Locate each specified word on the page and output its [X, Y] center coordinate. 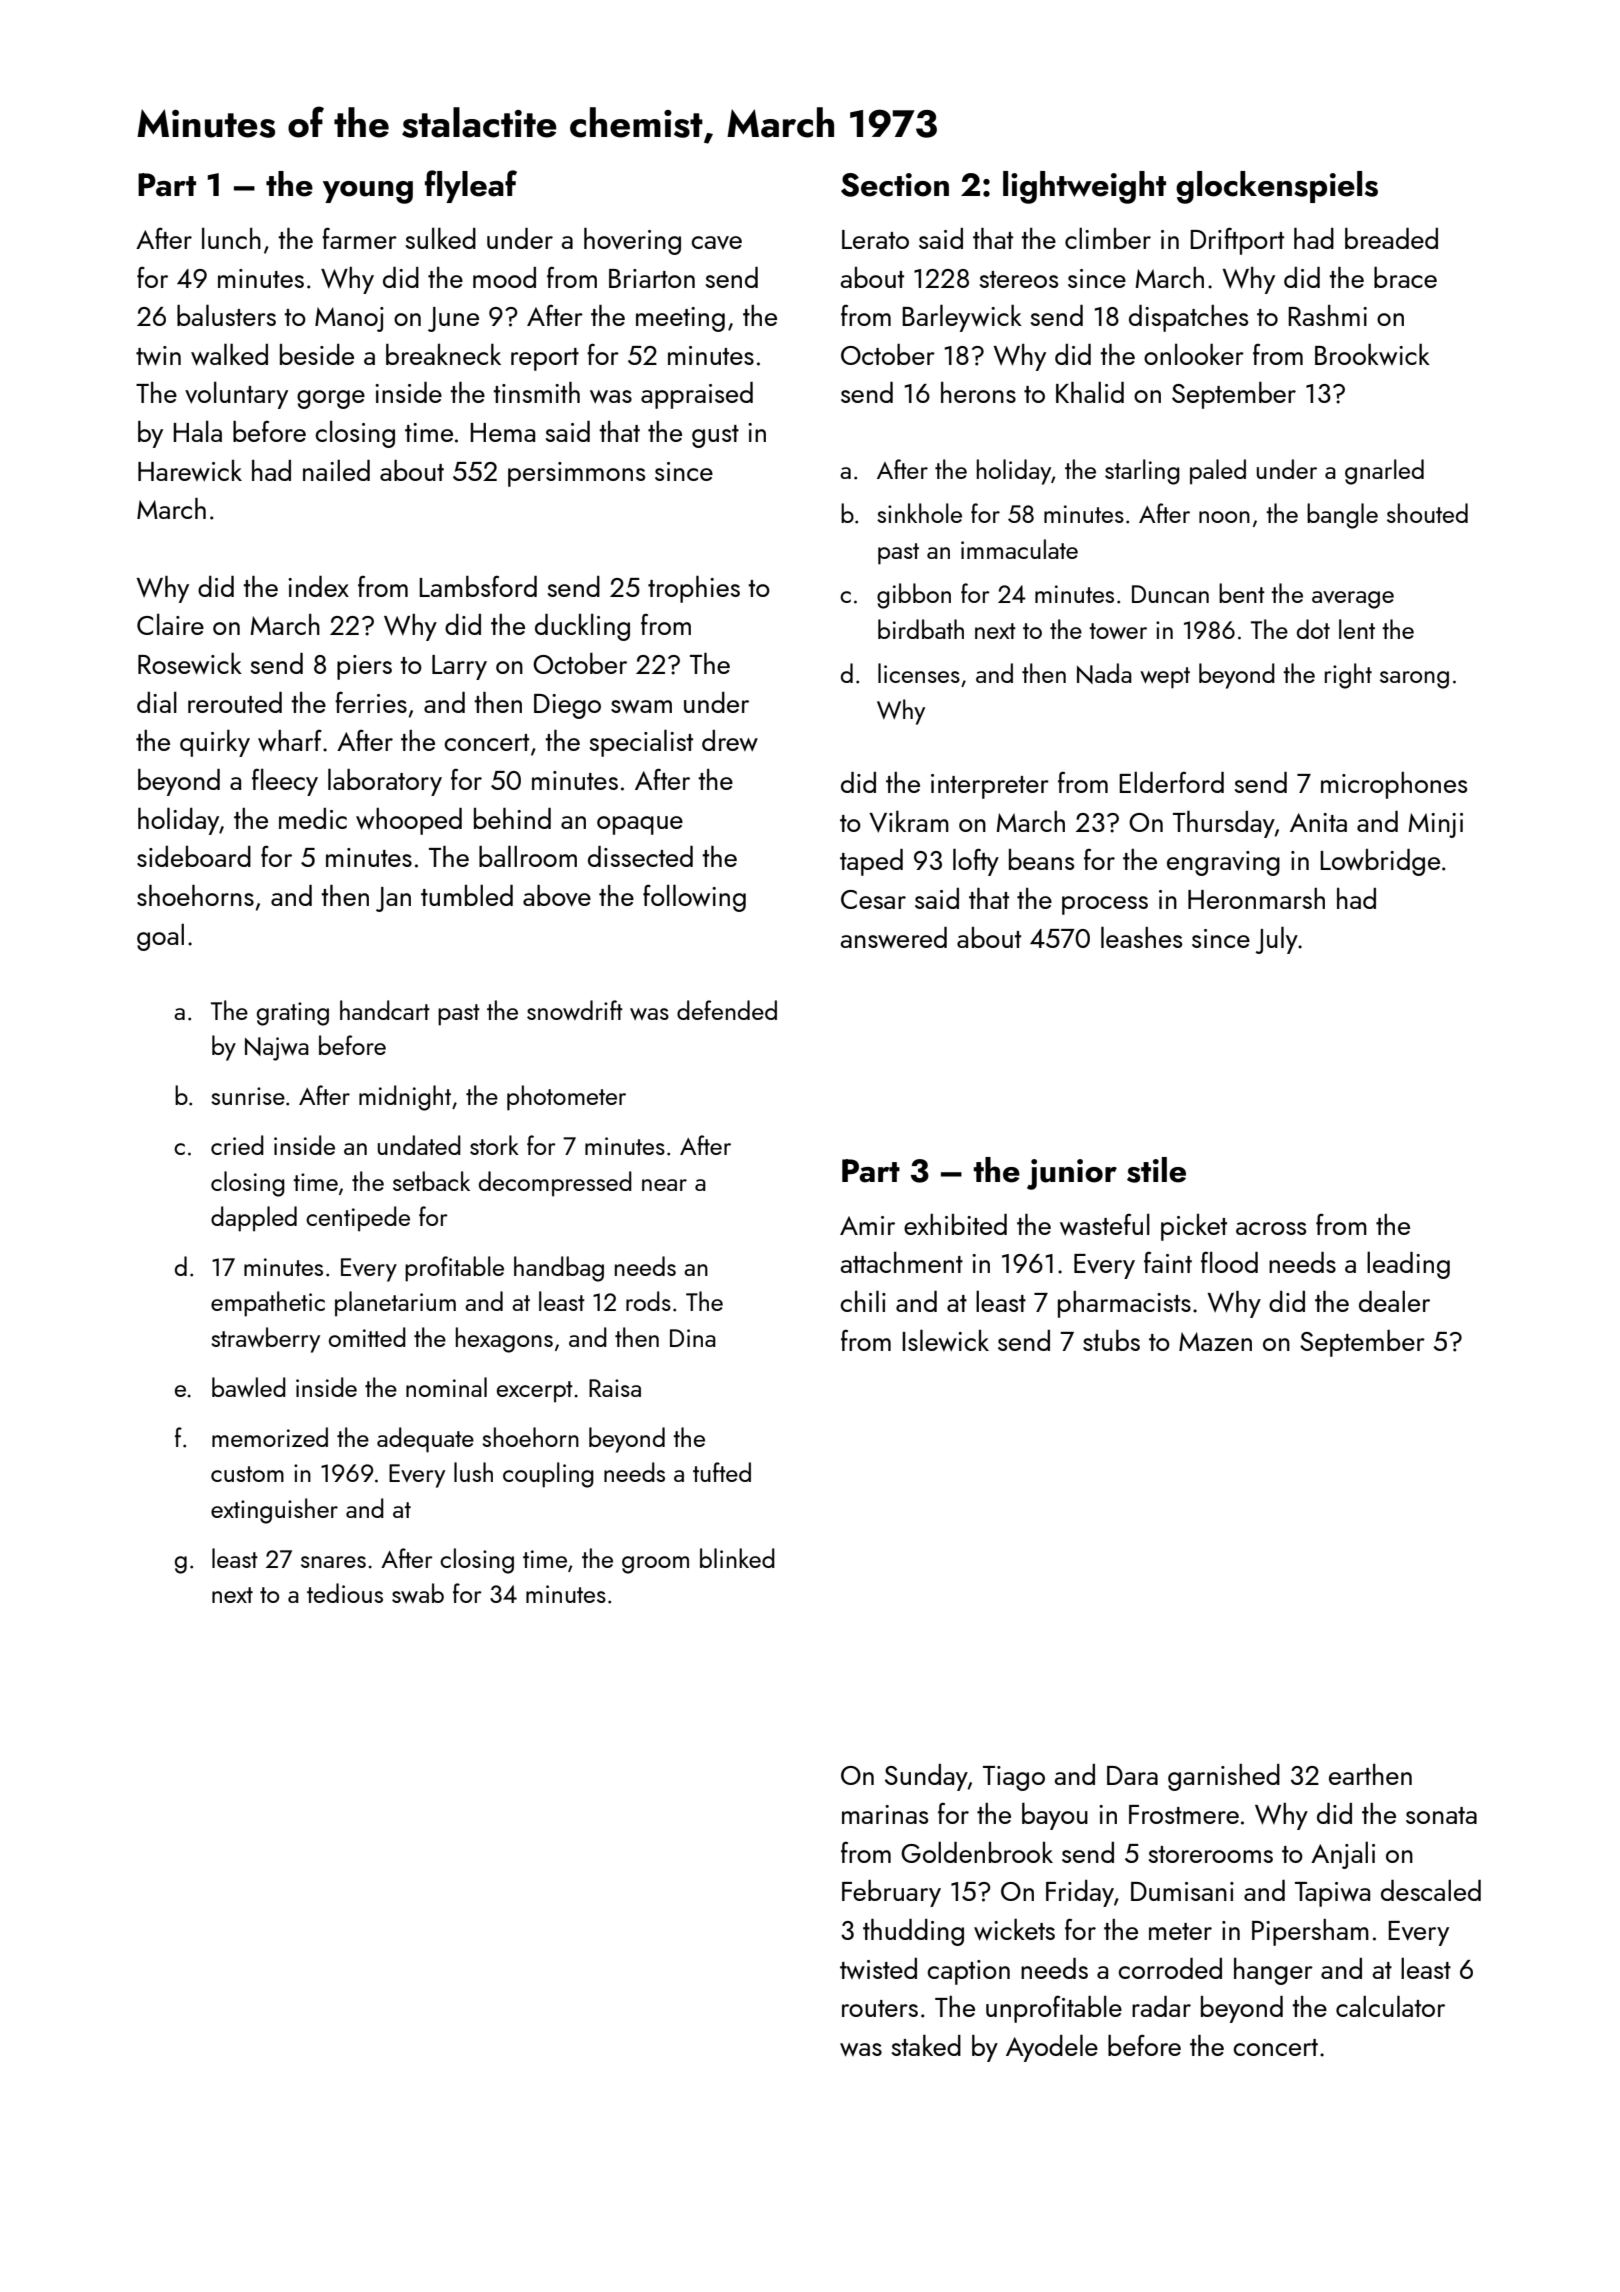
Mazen [1215, 1341]
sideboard [194, 856]
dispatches [1188, 318]
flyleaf [471, 186]
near [664, 1185]
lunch [231, 238]
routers [880, 2008]
